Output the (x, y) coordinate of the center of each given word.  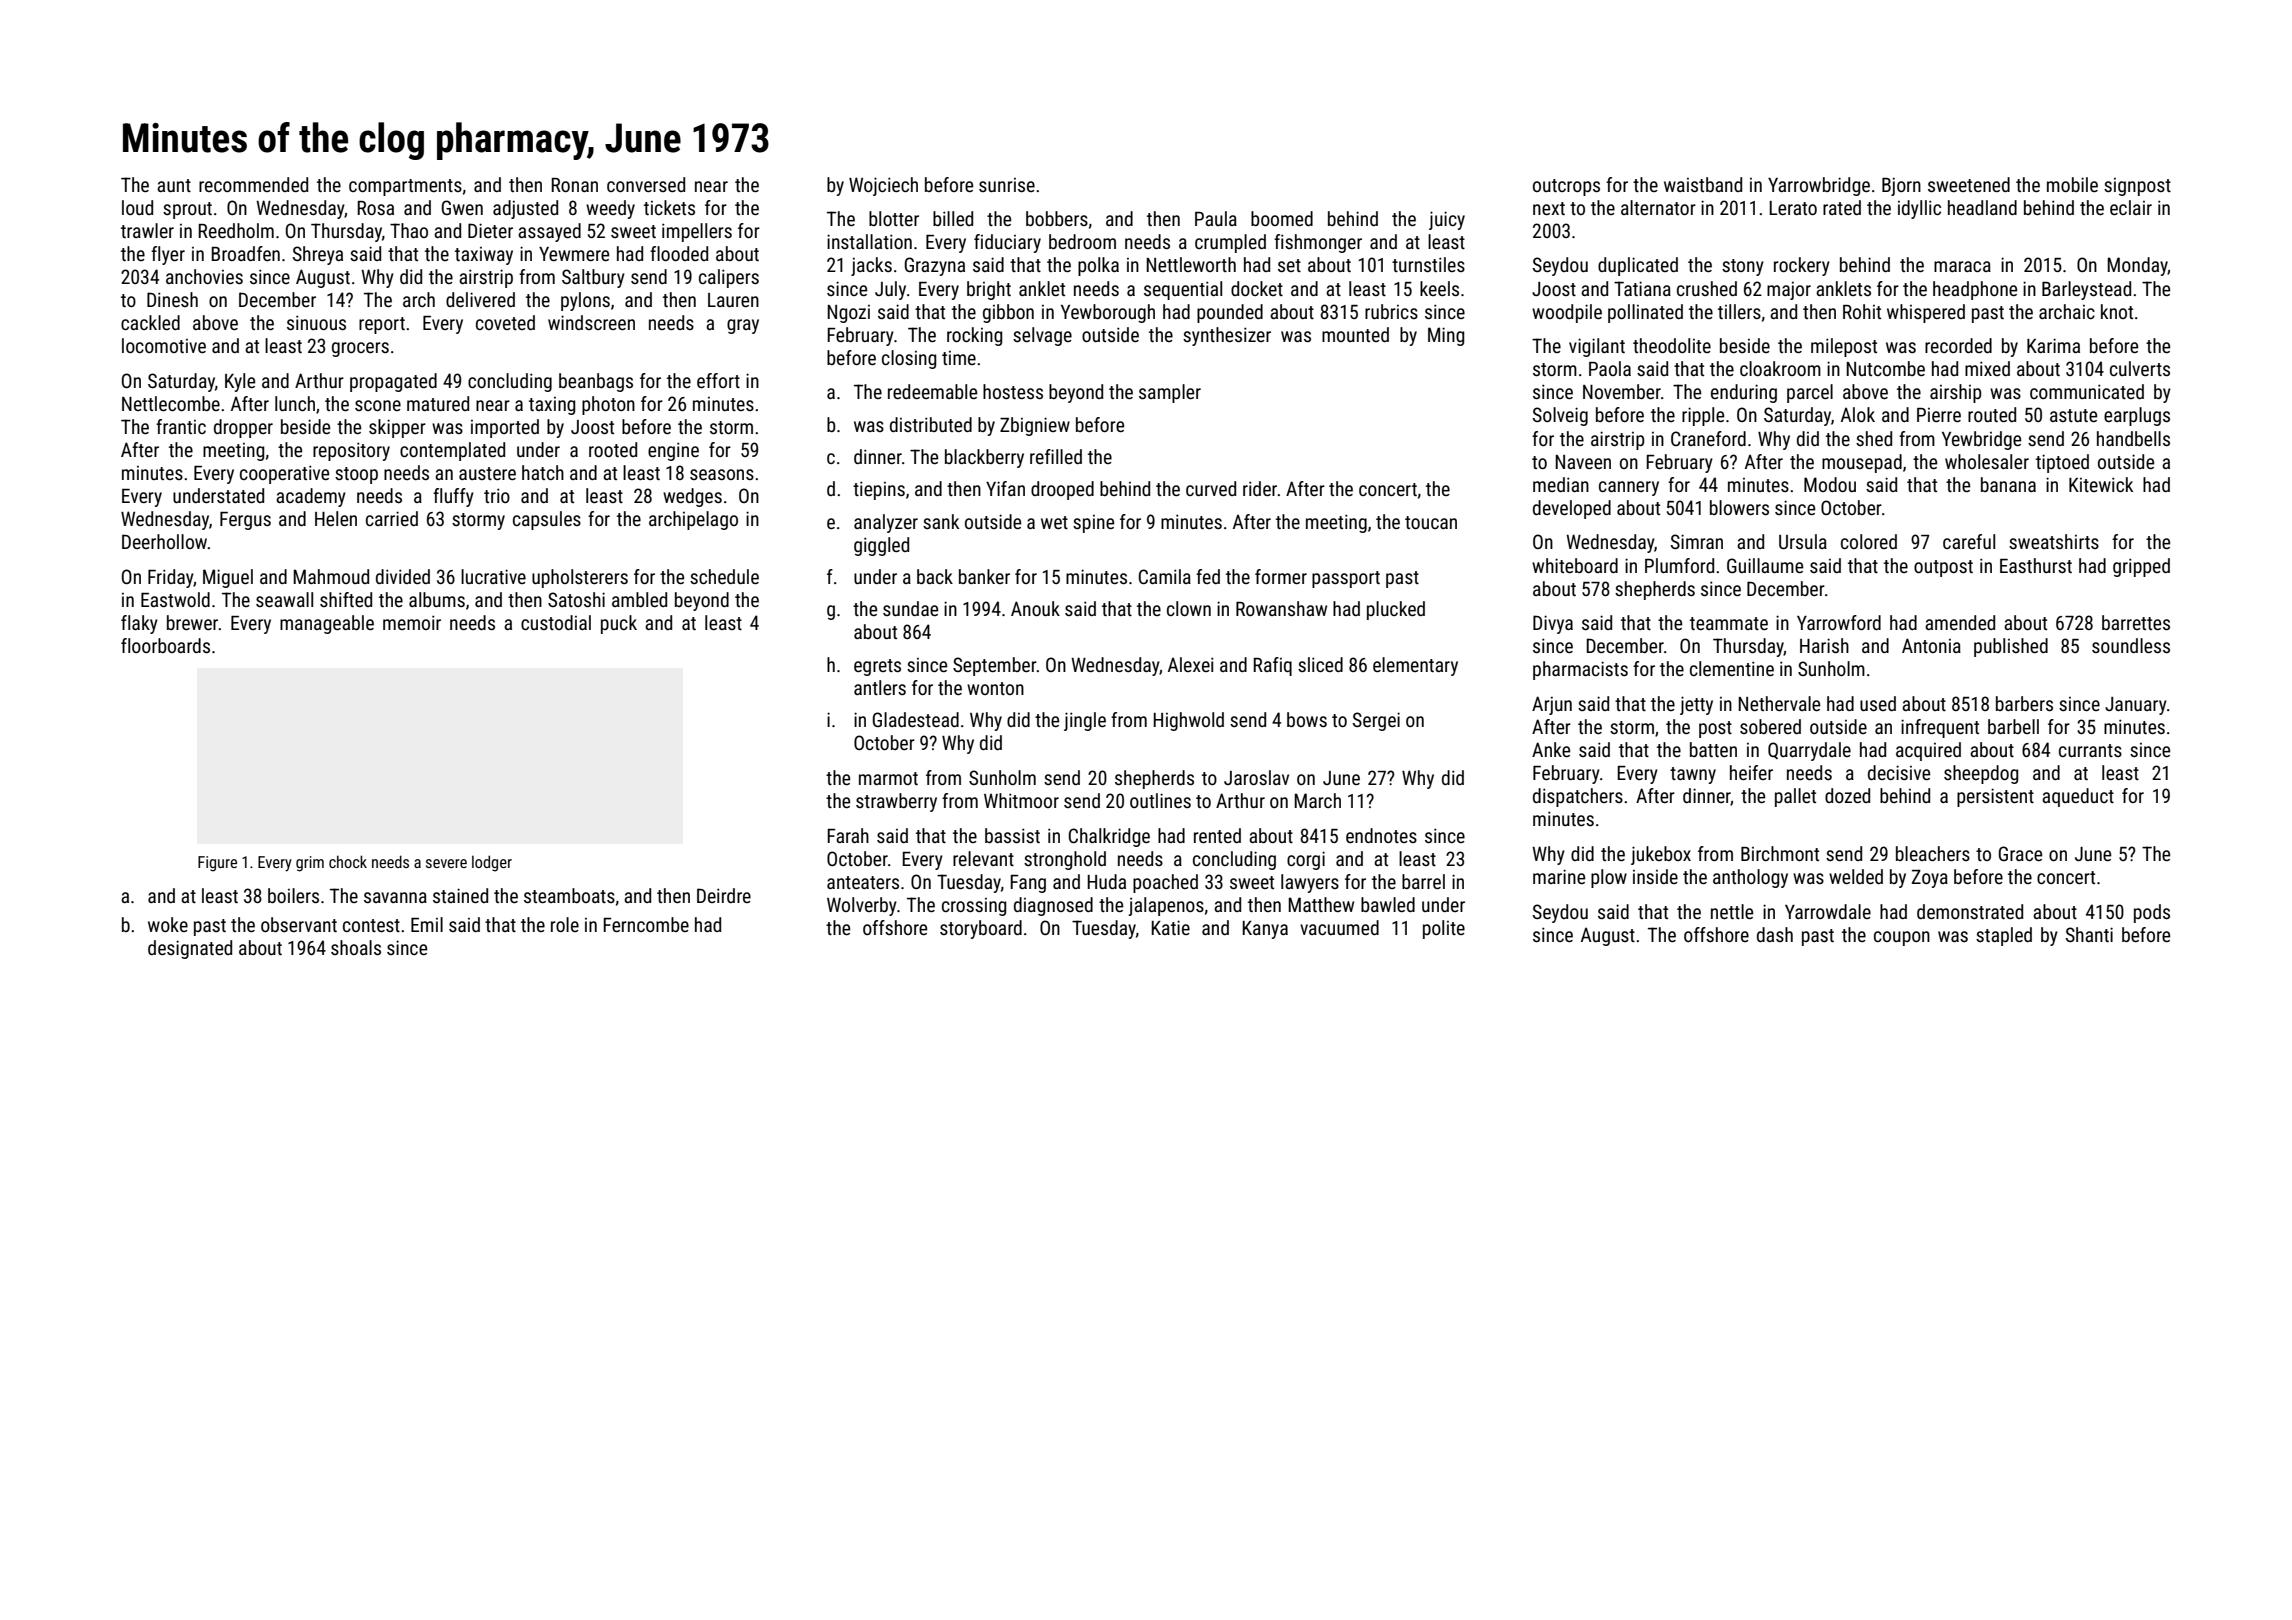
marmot (888, 778)
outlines (1160, 800)
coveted (505, 322)
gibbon (1008, 313)
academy (311, 497)
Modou (1830, 484)
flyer (168, 255)
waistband (1703, 184)
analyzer (886, 523)
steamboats (569, 895)
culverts (2140, 368)
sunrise (1007, 185)
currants (2090, 750)
